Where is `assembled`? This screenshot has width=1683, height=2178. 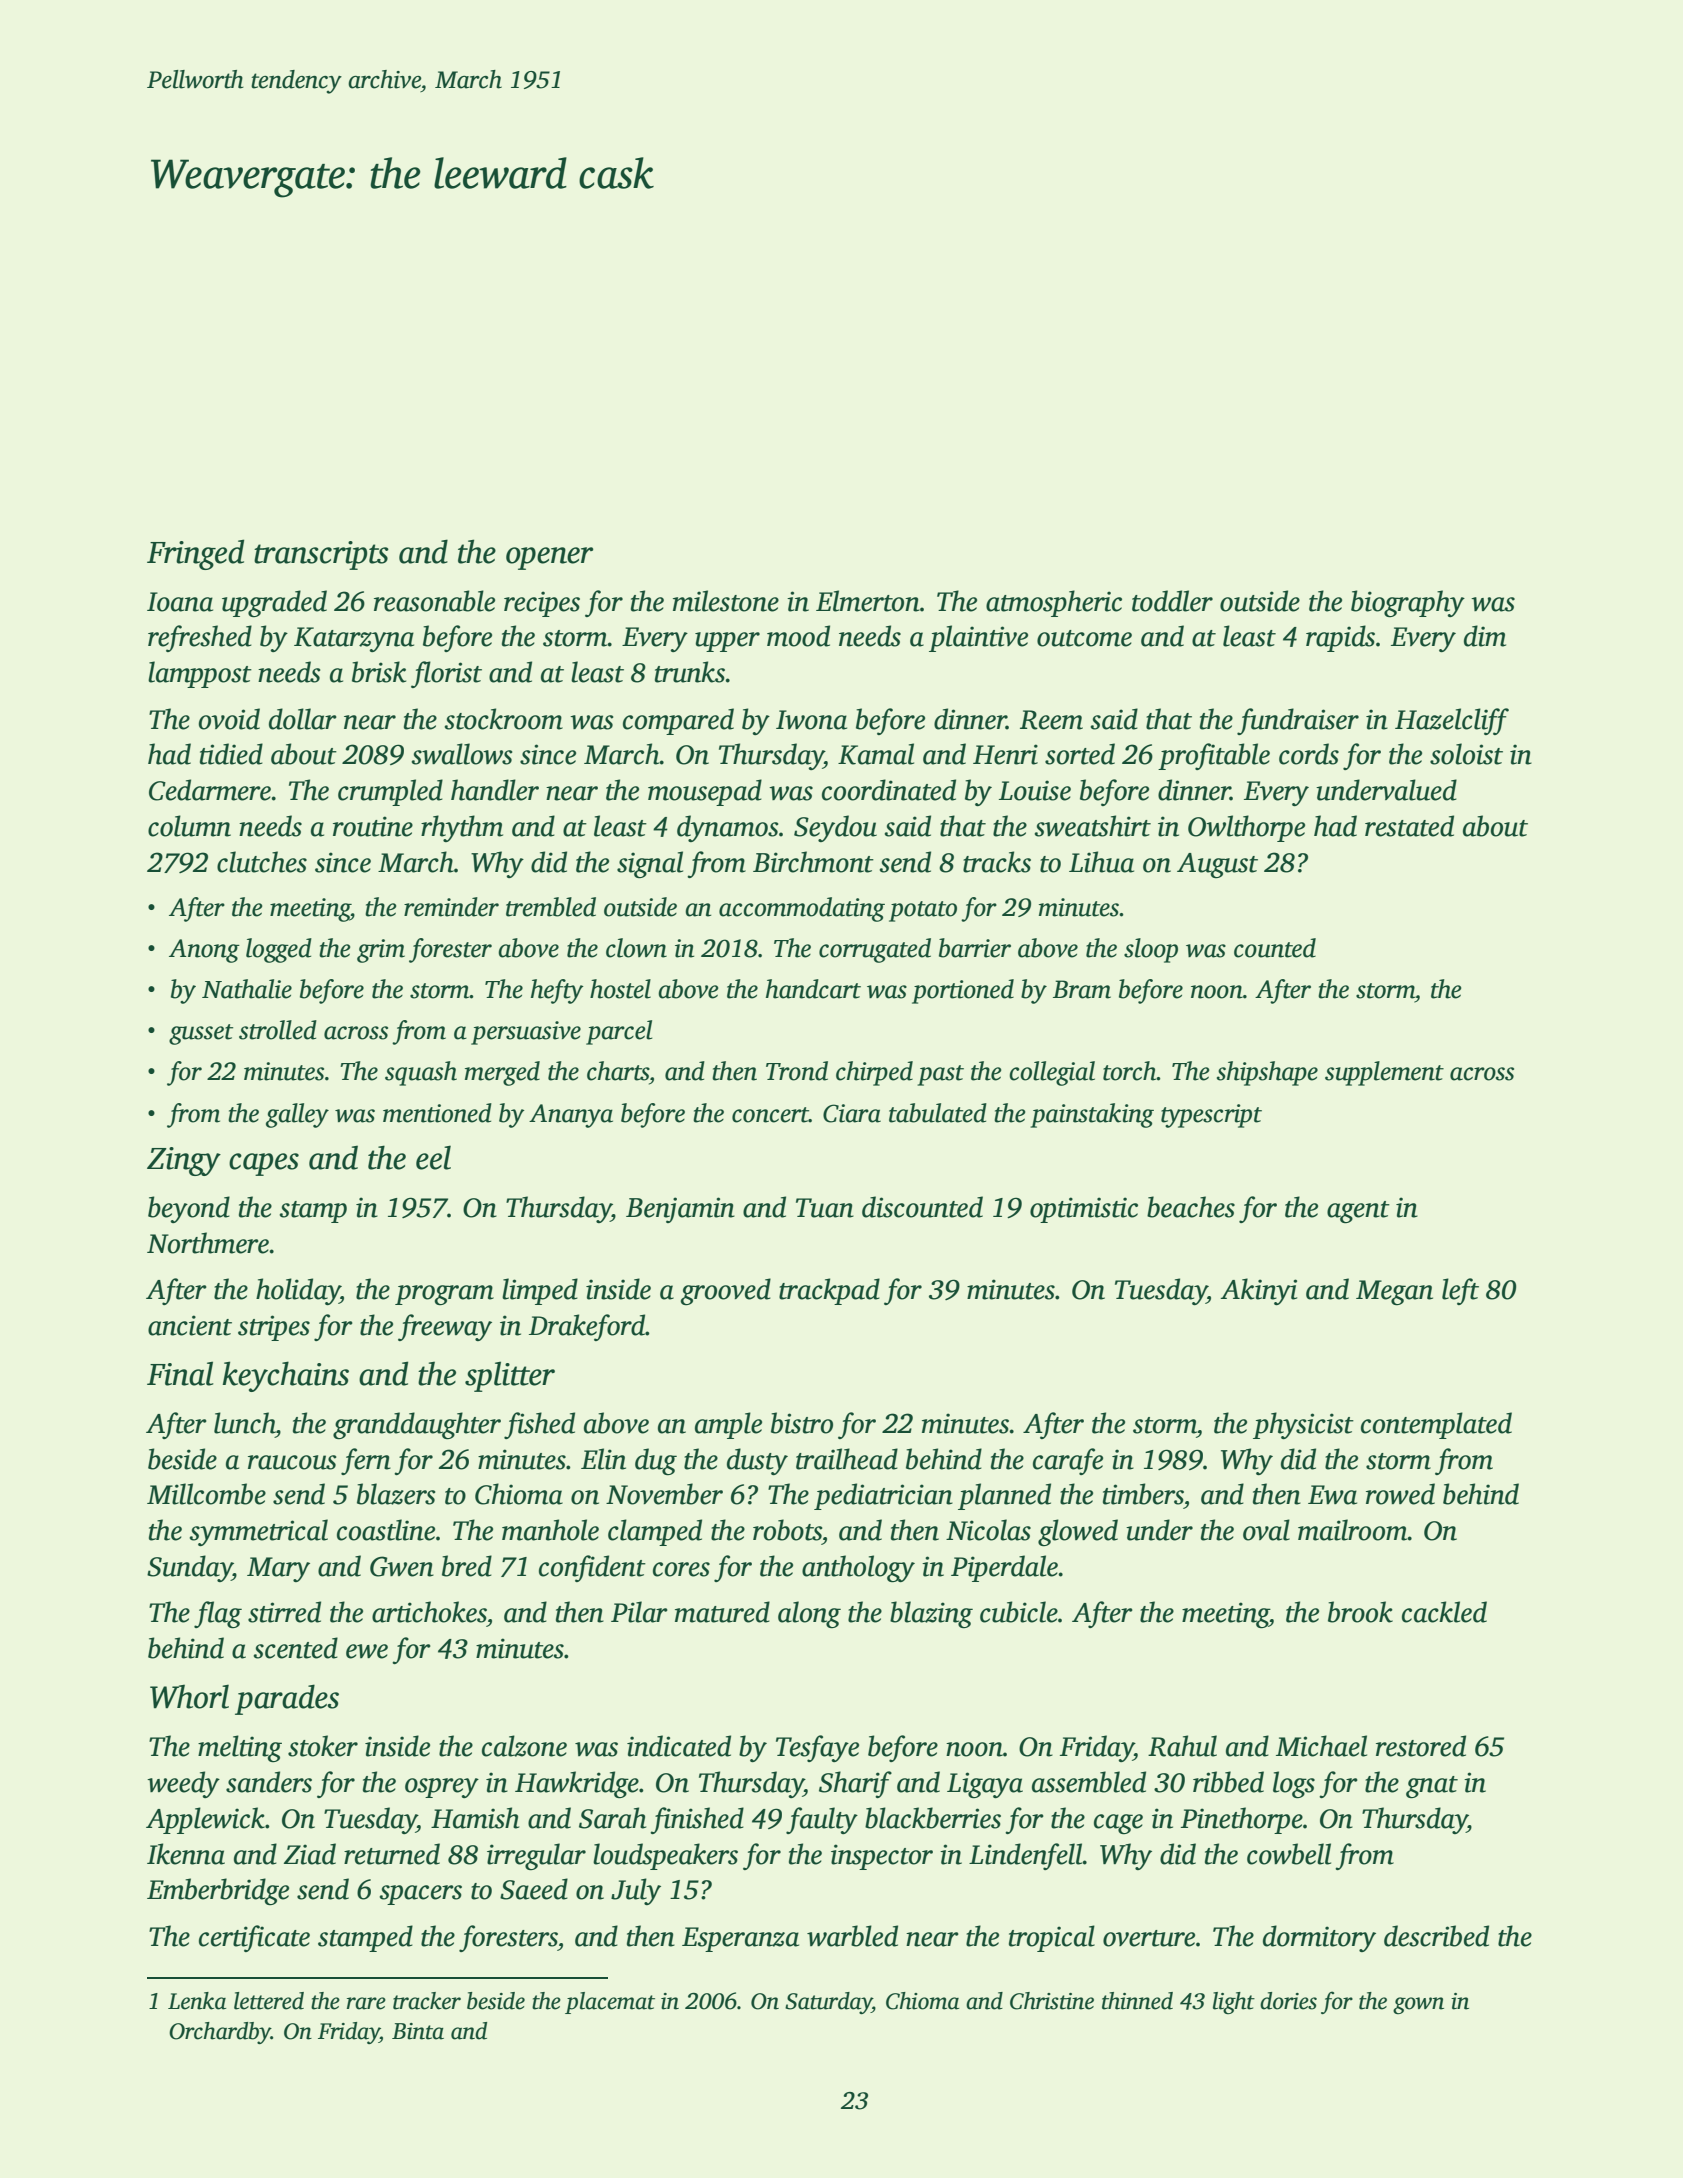
assembled is located at coordinates (1089, 1782).
